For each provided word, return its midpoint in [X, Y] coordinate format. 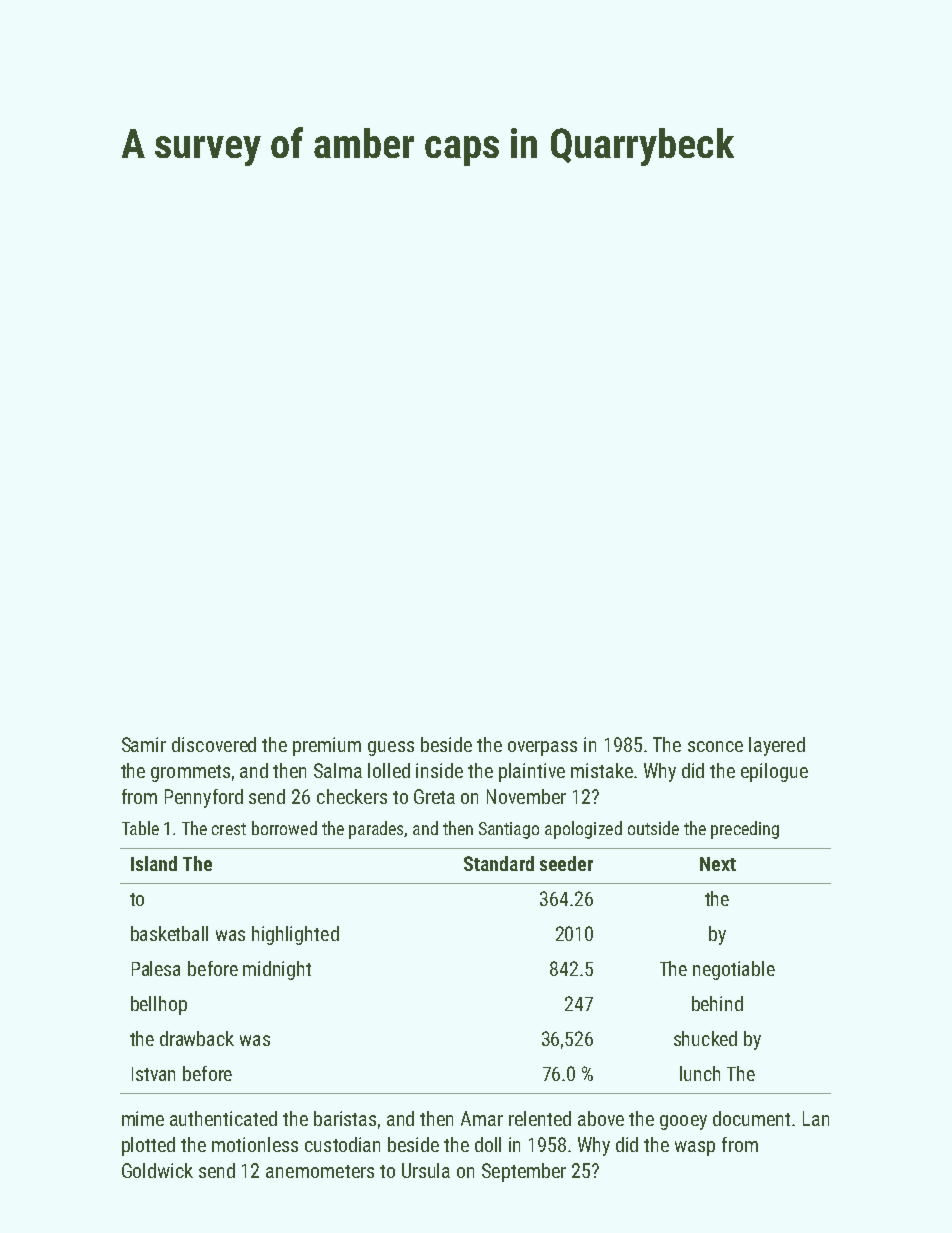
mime [143, 1118]
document [751, 1118]
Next [718, 864]
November [526, 796]
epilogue [774, 772]
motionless [255, 1144]
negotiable [734, 970]
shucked [705, 1038]
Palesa [156, 968]
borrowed [284, 828]
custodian [342, 1144]
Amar [482, 1118]
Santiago [509, 830]
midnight [277, 970]
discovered [214, 744]
